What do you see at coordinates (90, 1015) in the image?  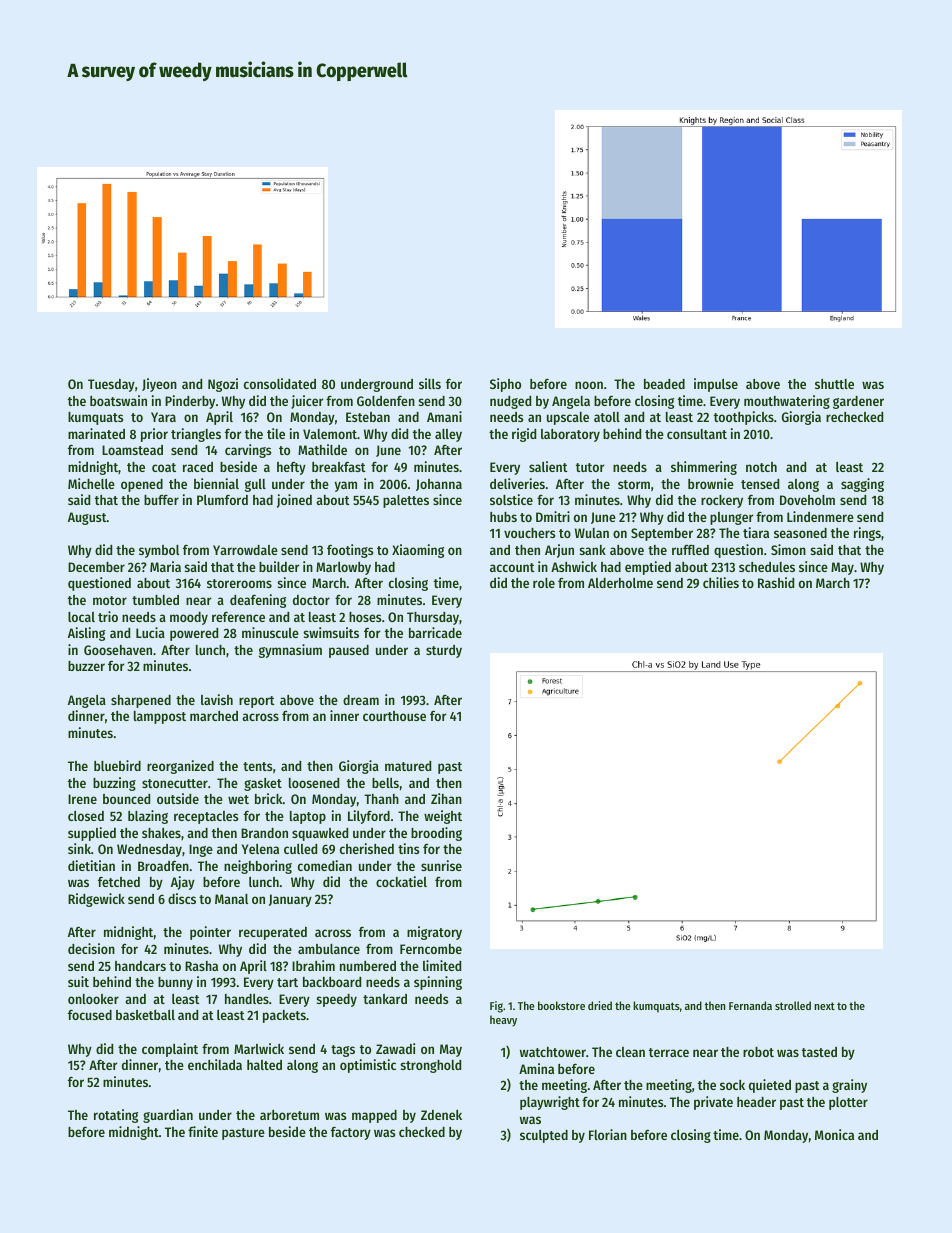 I see `focused` at bounding box center [90, 1015].
